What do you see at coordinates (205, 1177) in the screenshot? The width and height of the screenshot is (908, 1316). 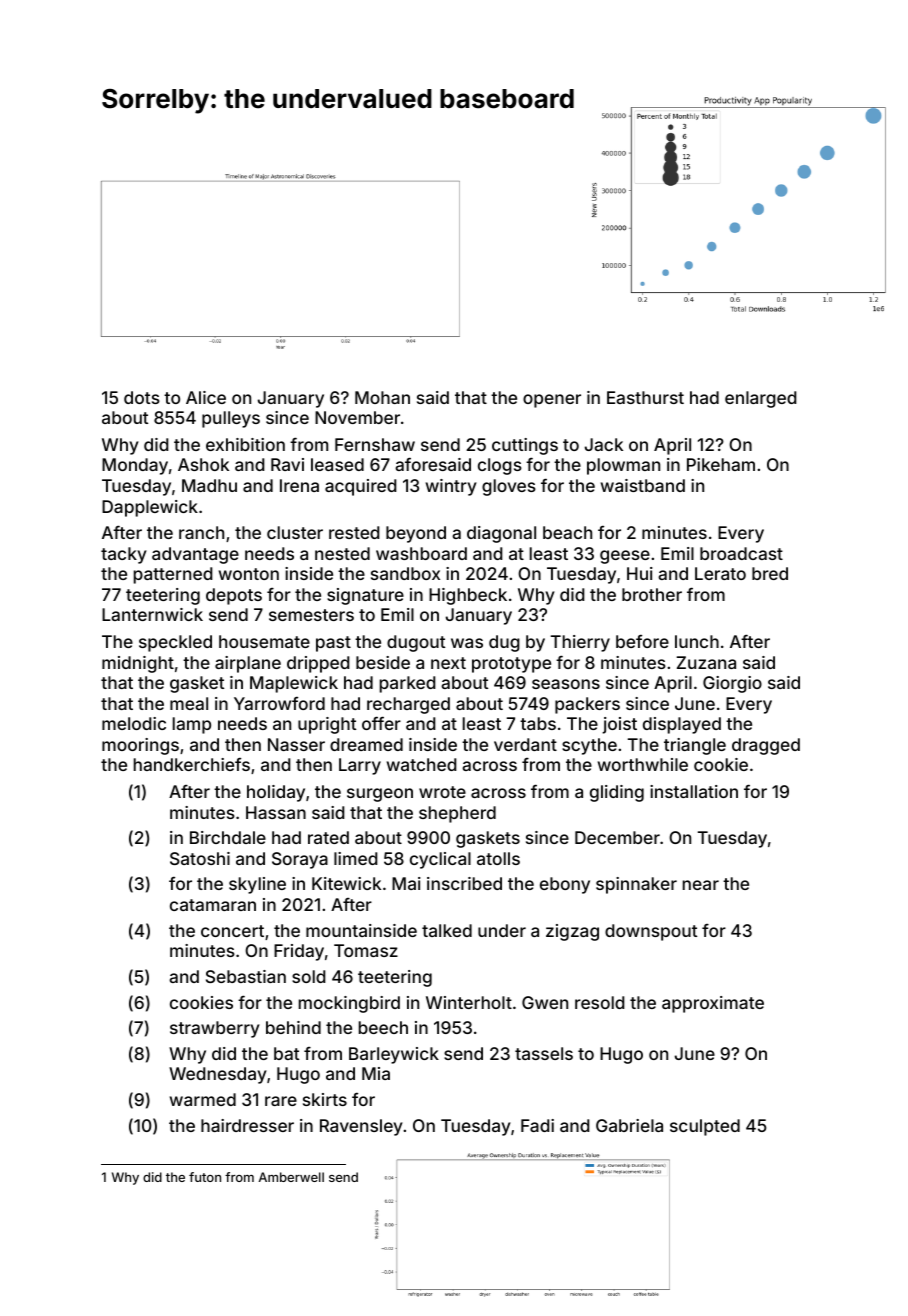 I see `futon` at bounding box center [205, 1177].
